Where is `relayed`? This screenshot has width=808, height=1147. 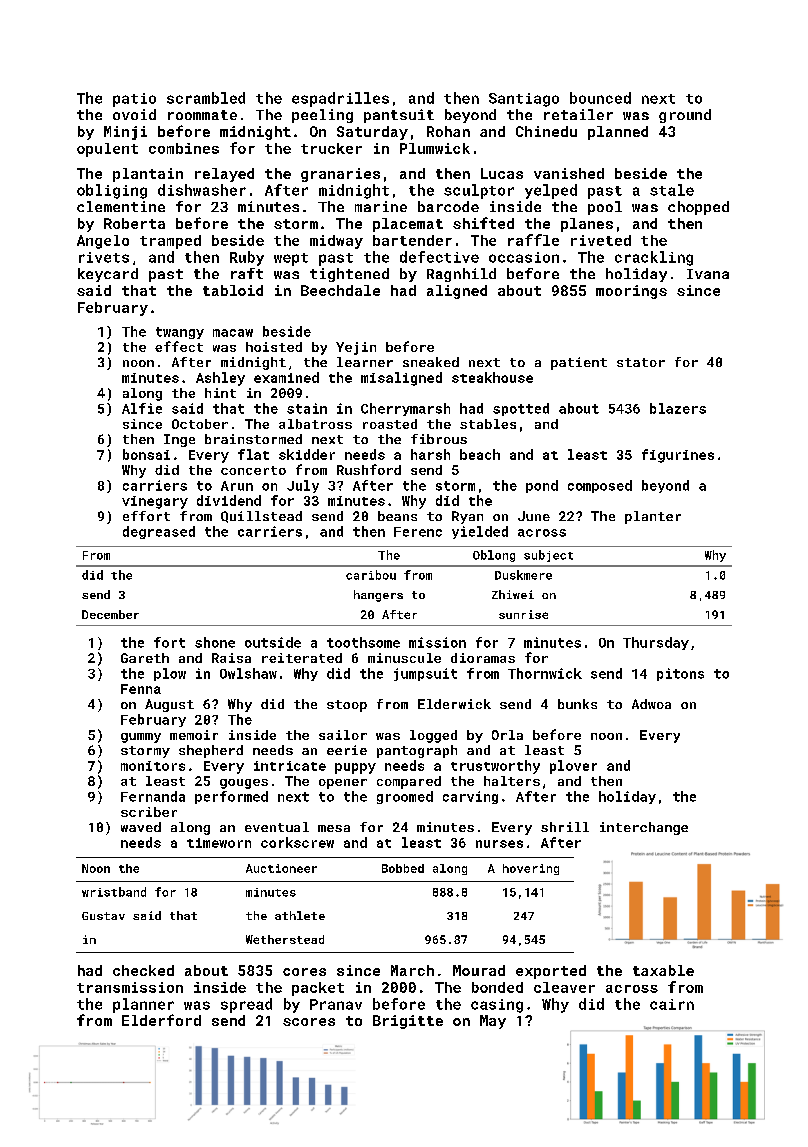
relayed is located at coordinates (224, 175).
